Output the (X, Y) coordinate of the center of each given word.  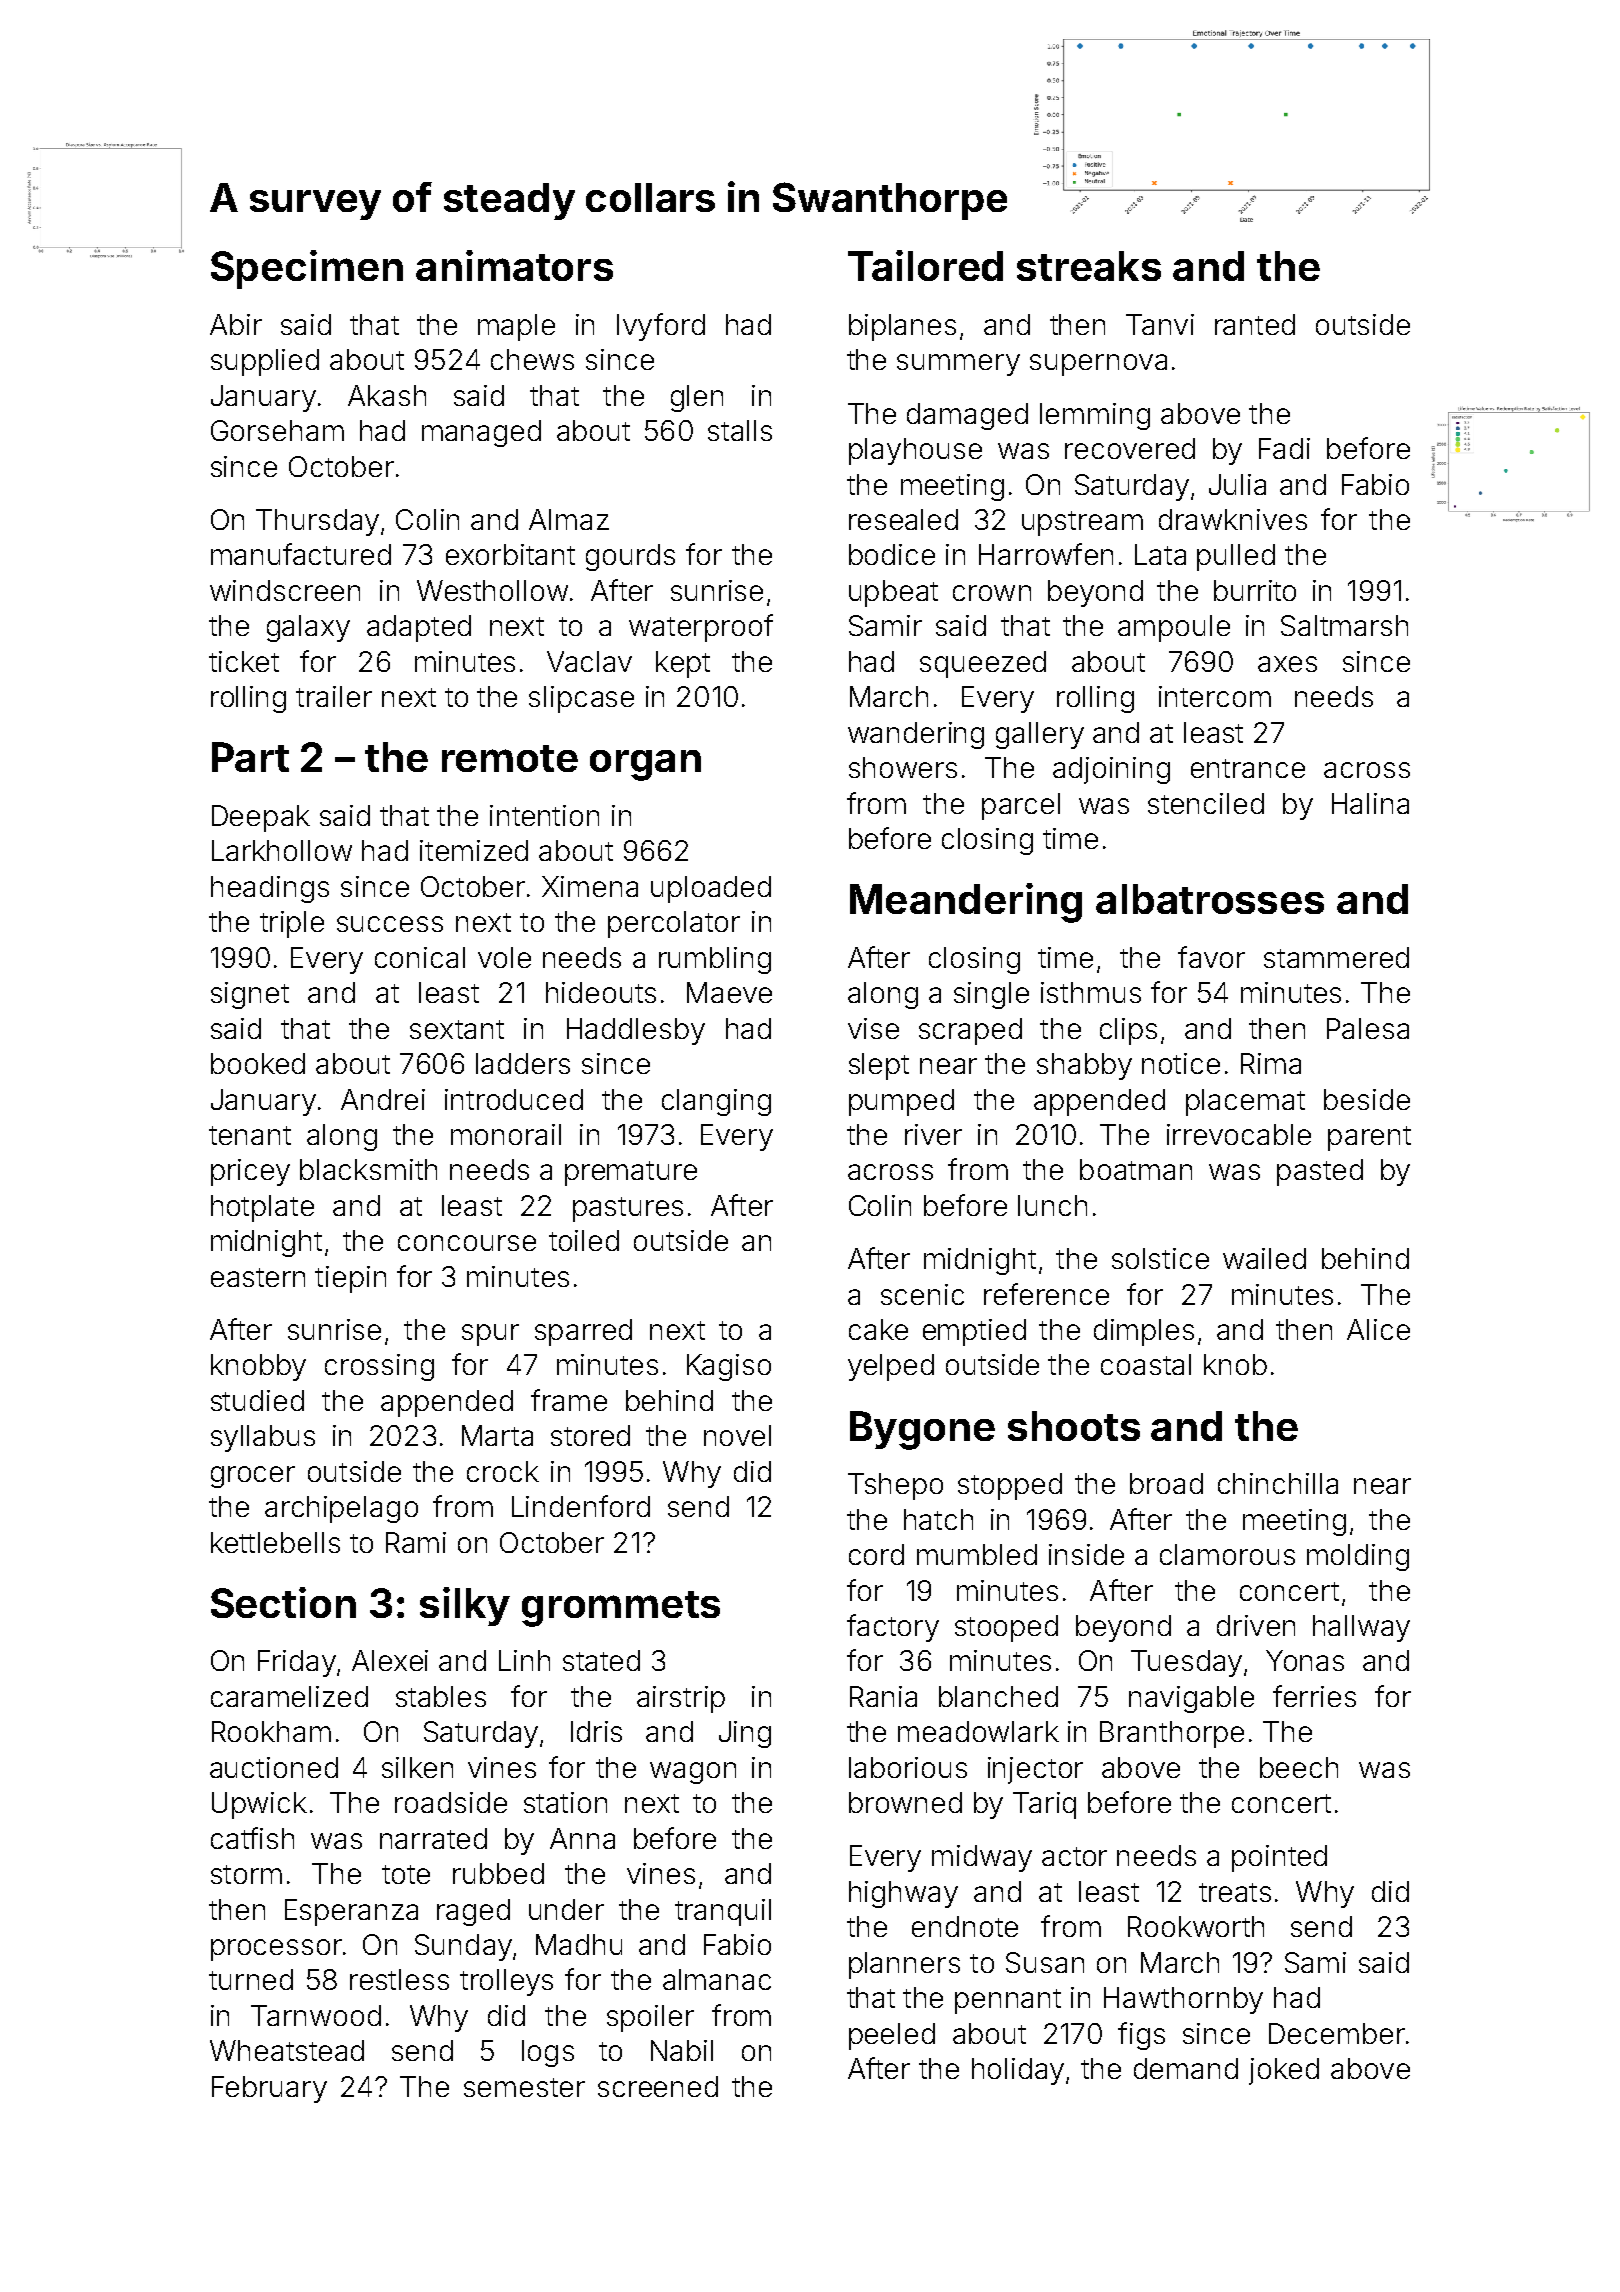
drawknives (1233, 519)
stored (590, 1435)
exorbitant (510, 554)
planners (904, 1965)
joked (1284, 2071)
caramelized (289, 1696)
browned (905, 1802)
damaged (967, 416)
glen (697, 398)
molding (1358, 1557)
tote (406, 1874)
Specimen (307, 269)
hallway (1361, 1628)
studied (257, 1400)
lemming (1095, 416)
